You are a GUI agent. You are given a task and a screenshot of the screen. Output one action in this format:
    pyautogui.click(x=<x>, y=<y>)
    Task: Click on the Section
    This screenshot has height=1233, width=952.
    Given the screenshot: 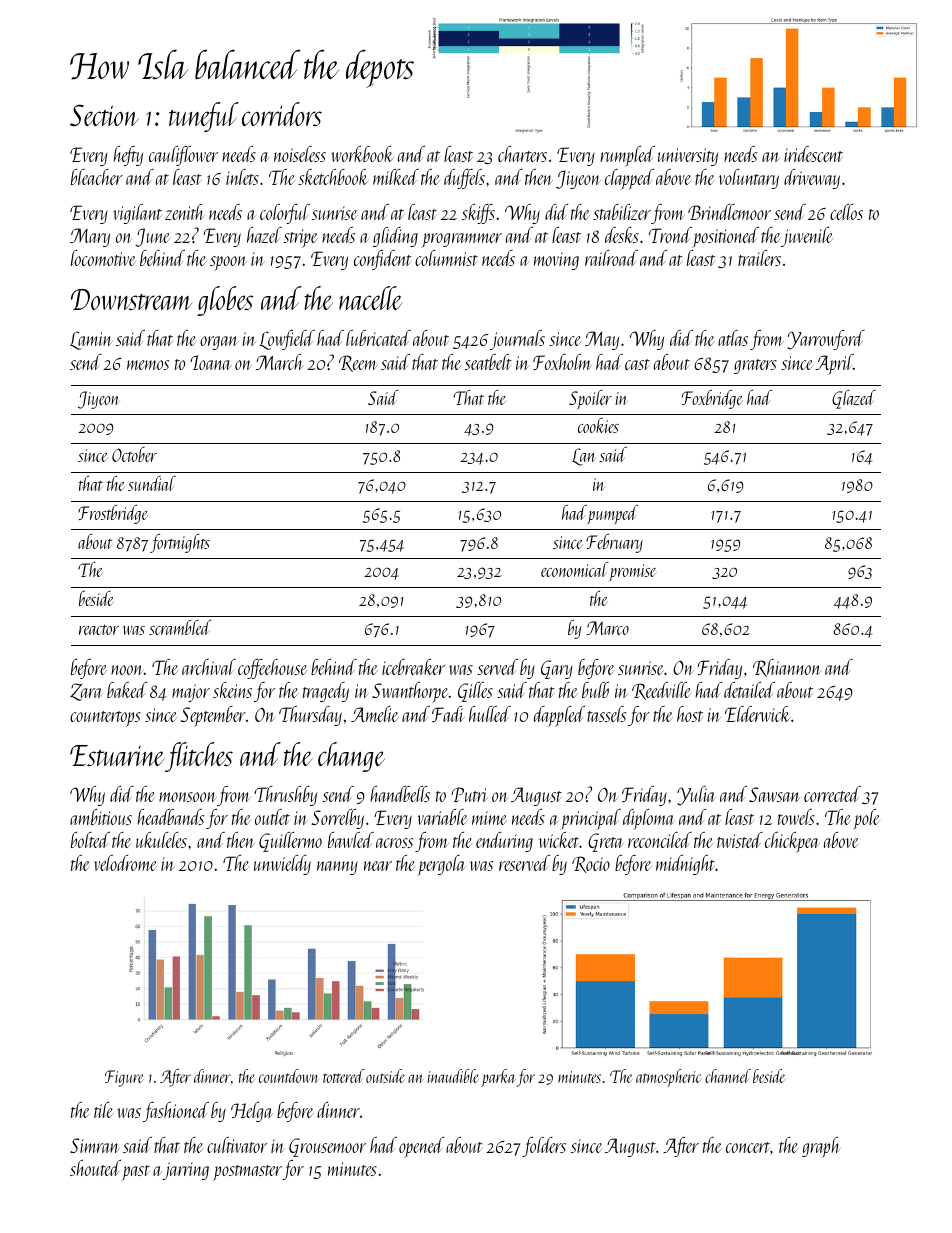 What is the action you would take?
    pyautogui.click(x=104, y=115)
